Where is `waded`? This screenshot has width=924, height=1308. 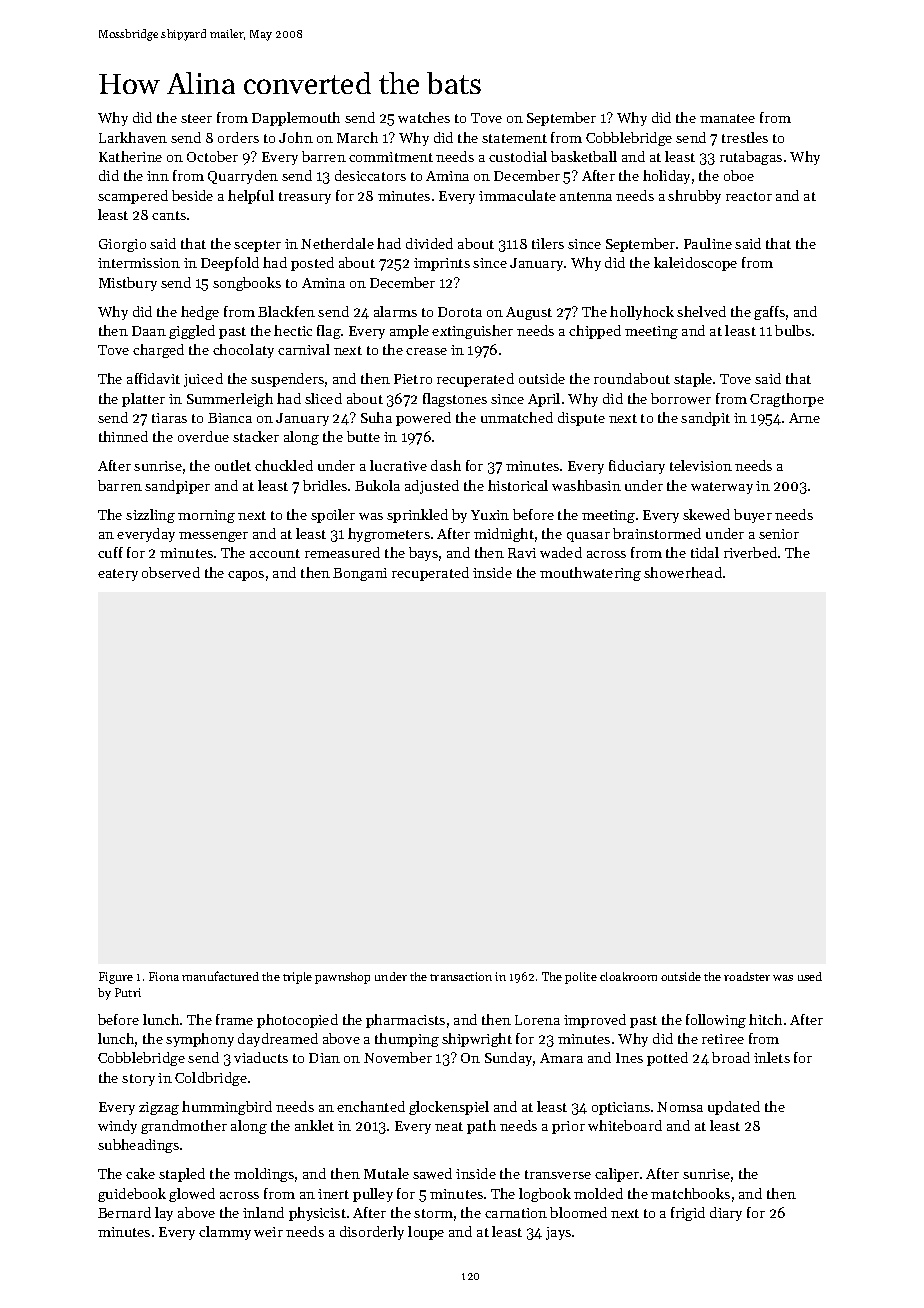 waded is located at coordinates (561, 552).
